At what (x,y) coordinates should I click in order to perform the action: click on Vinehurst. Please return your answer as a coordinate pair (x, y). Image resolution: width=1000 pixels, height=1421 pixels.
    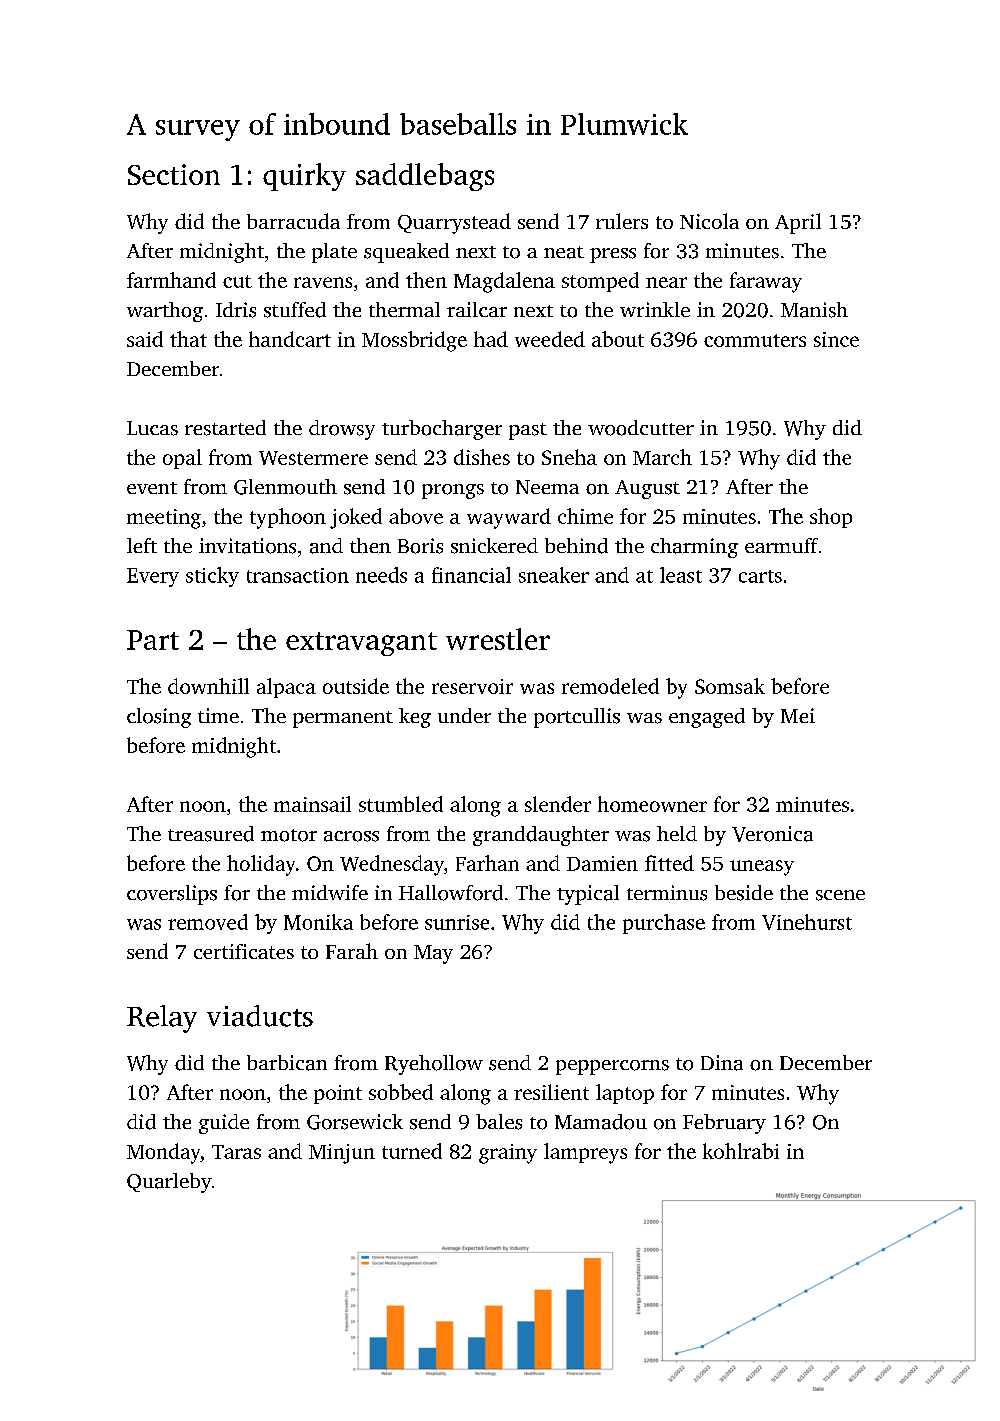
    Looking at the image, I should click on (807, 922).
